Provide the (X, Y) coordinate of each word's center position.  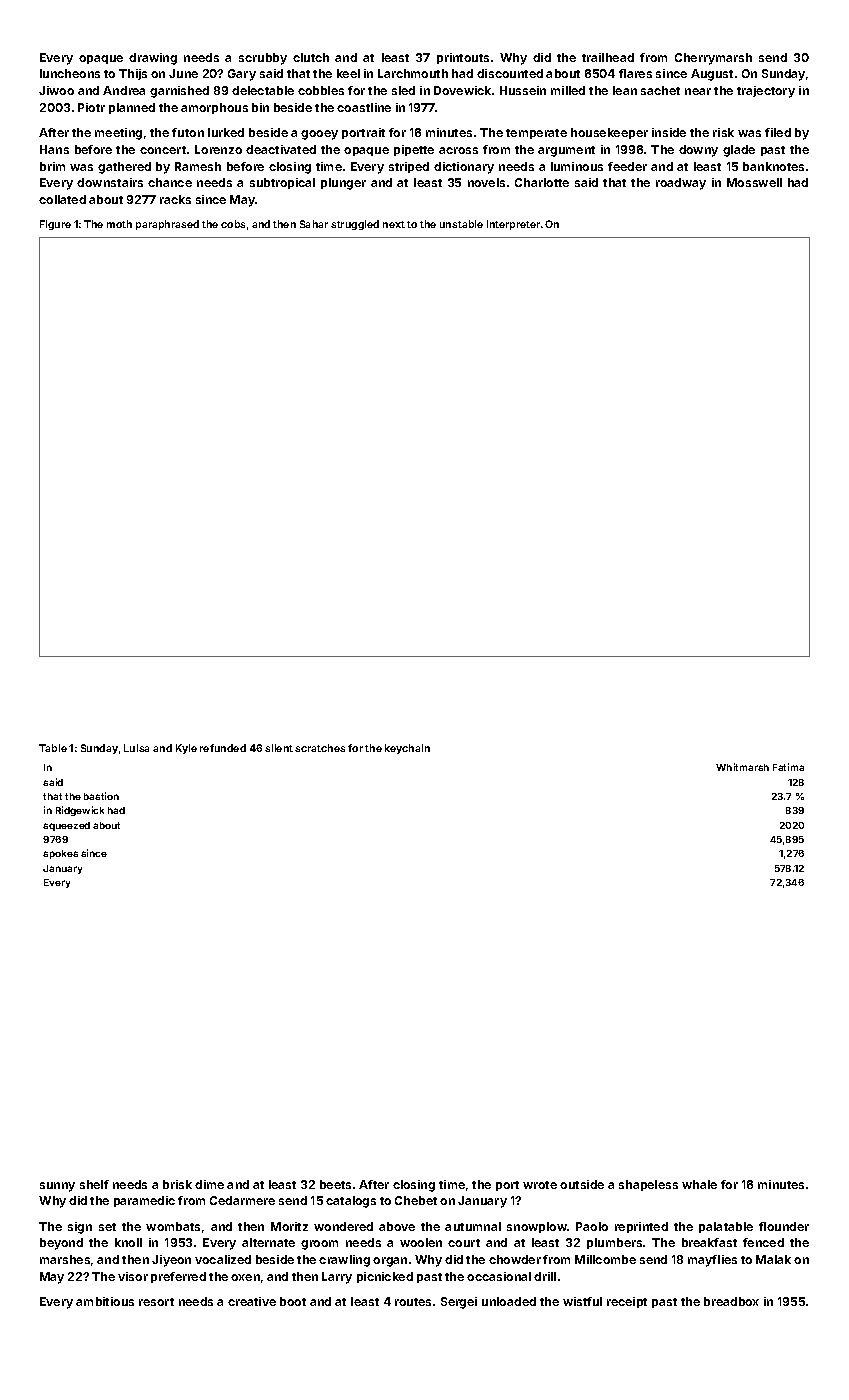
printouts (463, 58)
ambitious (105, 1301)
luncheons (70, 73)
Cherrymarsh (713, 59)
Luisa (136, 748)
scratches (320, 748)
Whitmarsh (742, 767)
